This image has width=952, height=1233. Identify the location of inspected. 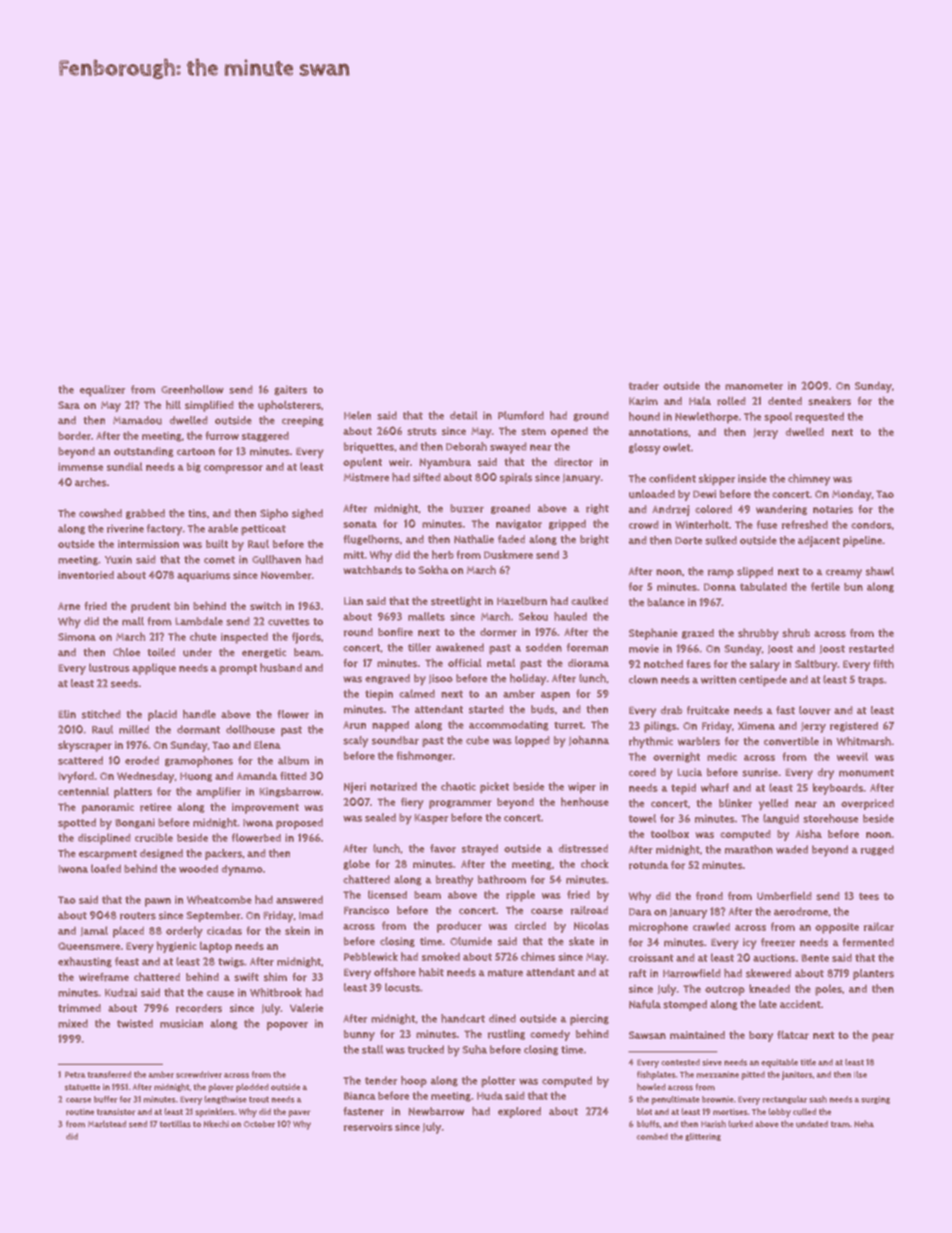
(244, 638).
